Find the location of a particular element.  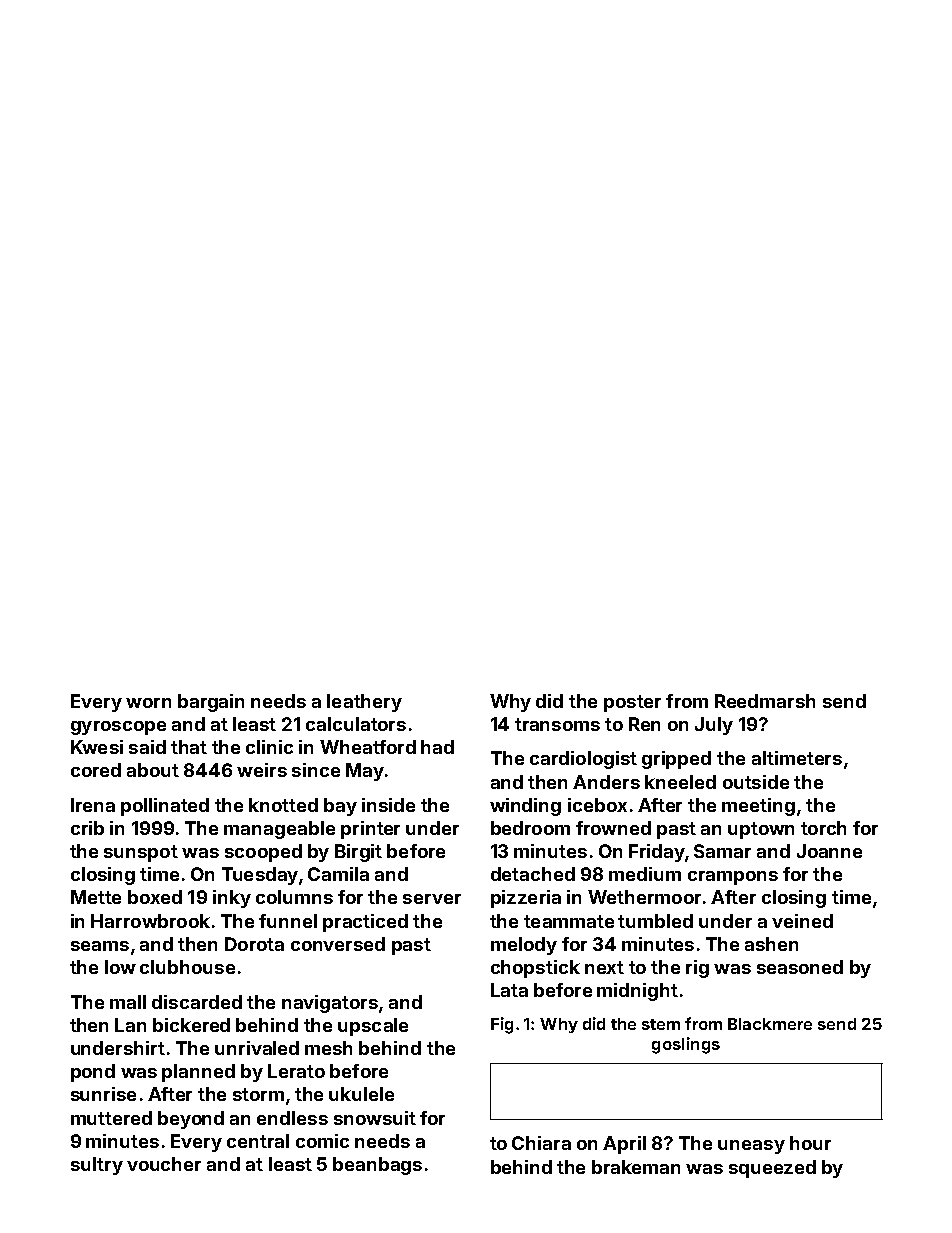

Samar is located at coordinates (722, 851).
